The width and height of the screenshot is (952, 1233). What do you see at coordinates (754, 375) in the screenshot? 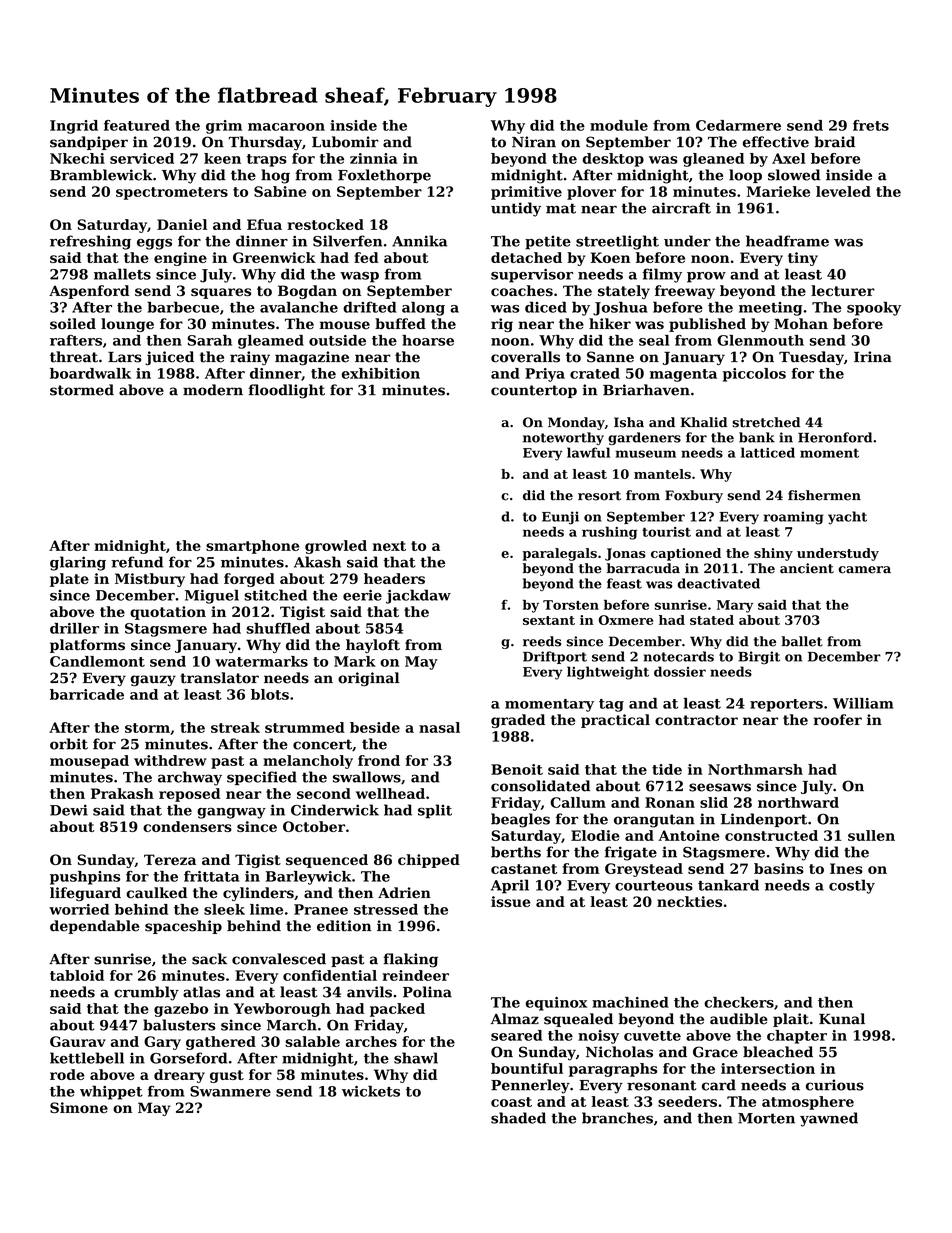
I see `piccolos` at bounding box center [754, 375].
